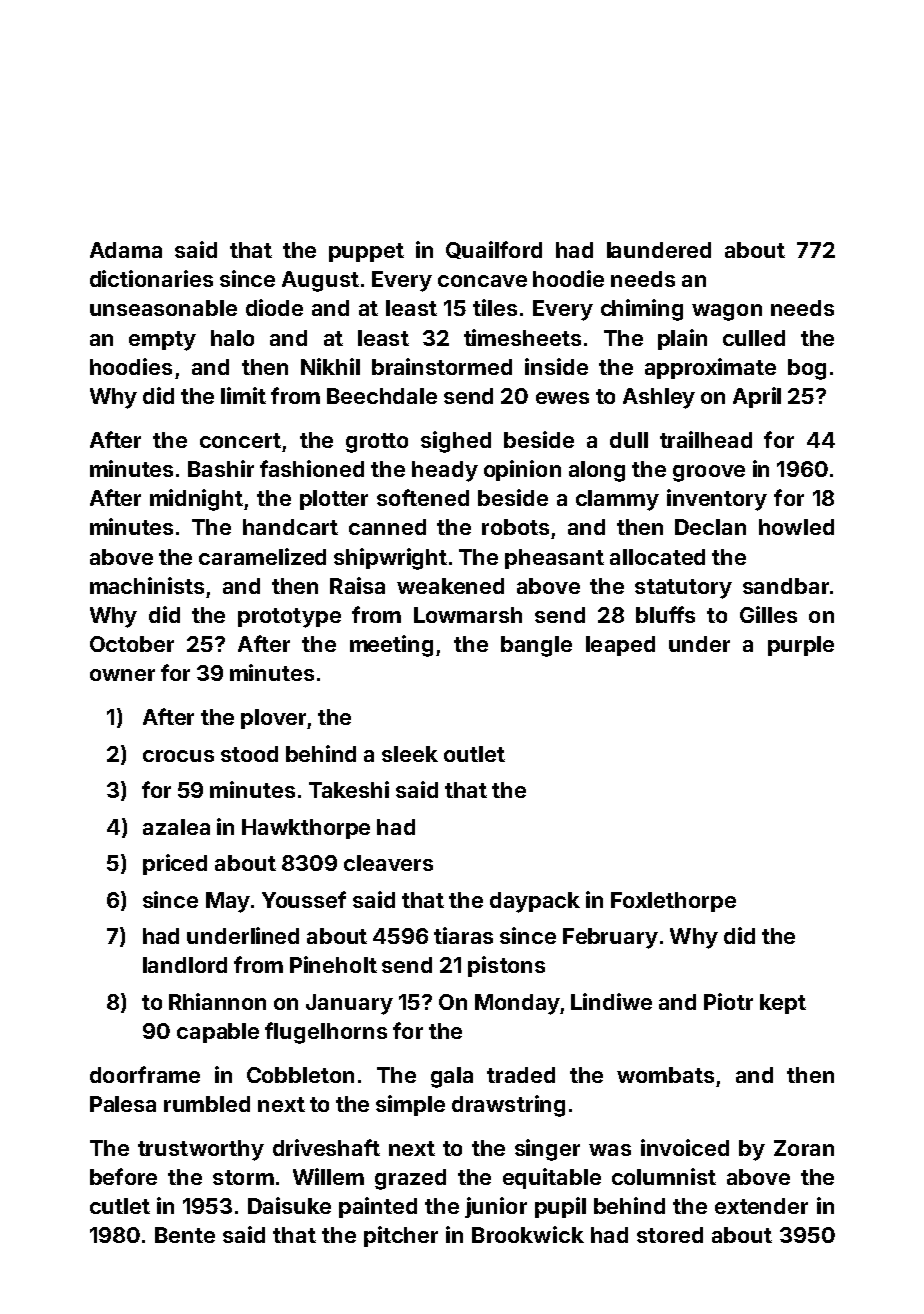 Image resolution: width=924 pixels, height=1314 pixels. What do you see at coordinates (552, 1178) in the screenshot?
I see `equitable` at bounding box center [552, 1178].
